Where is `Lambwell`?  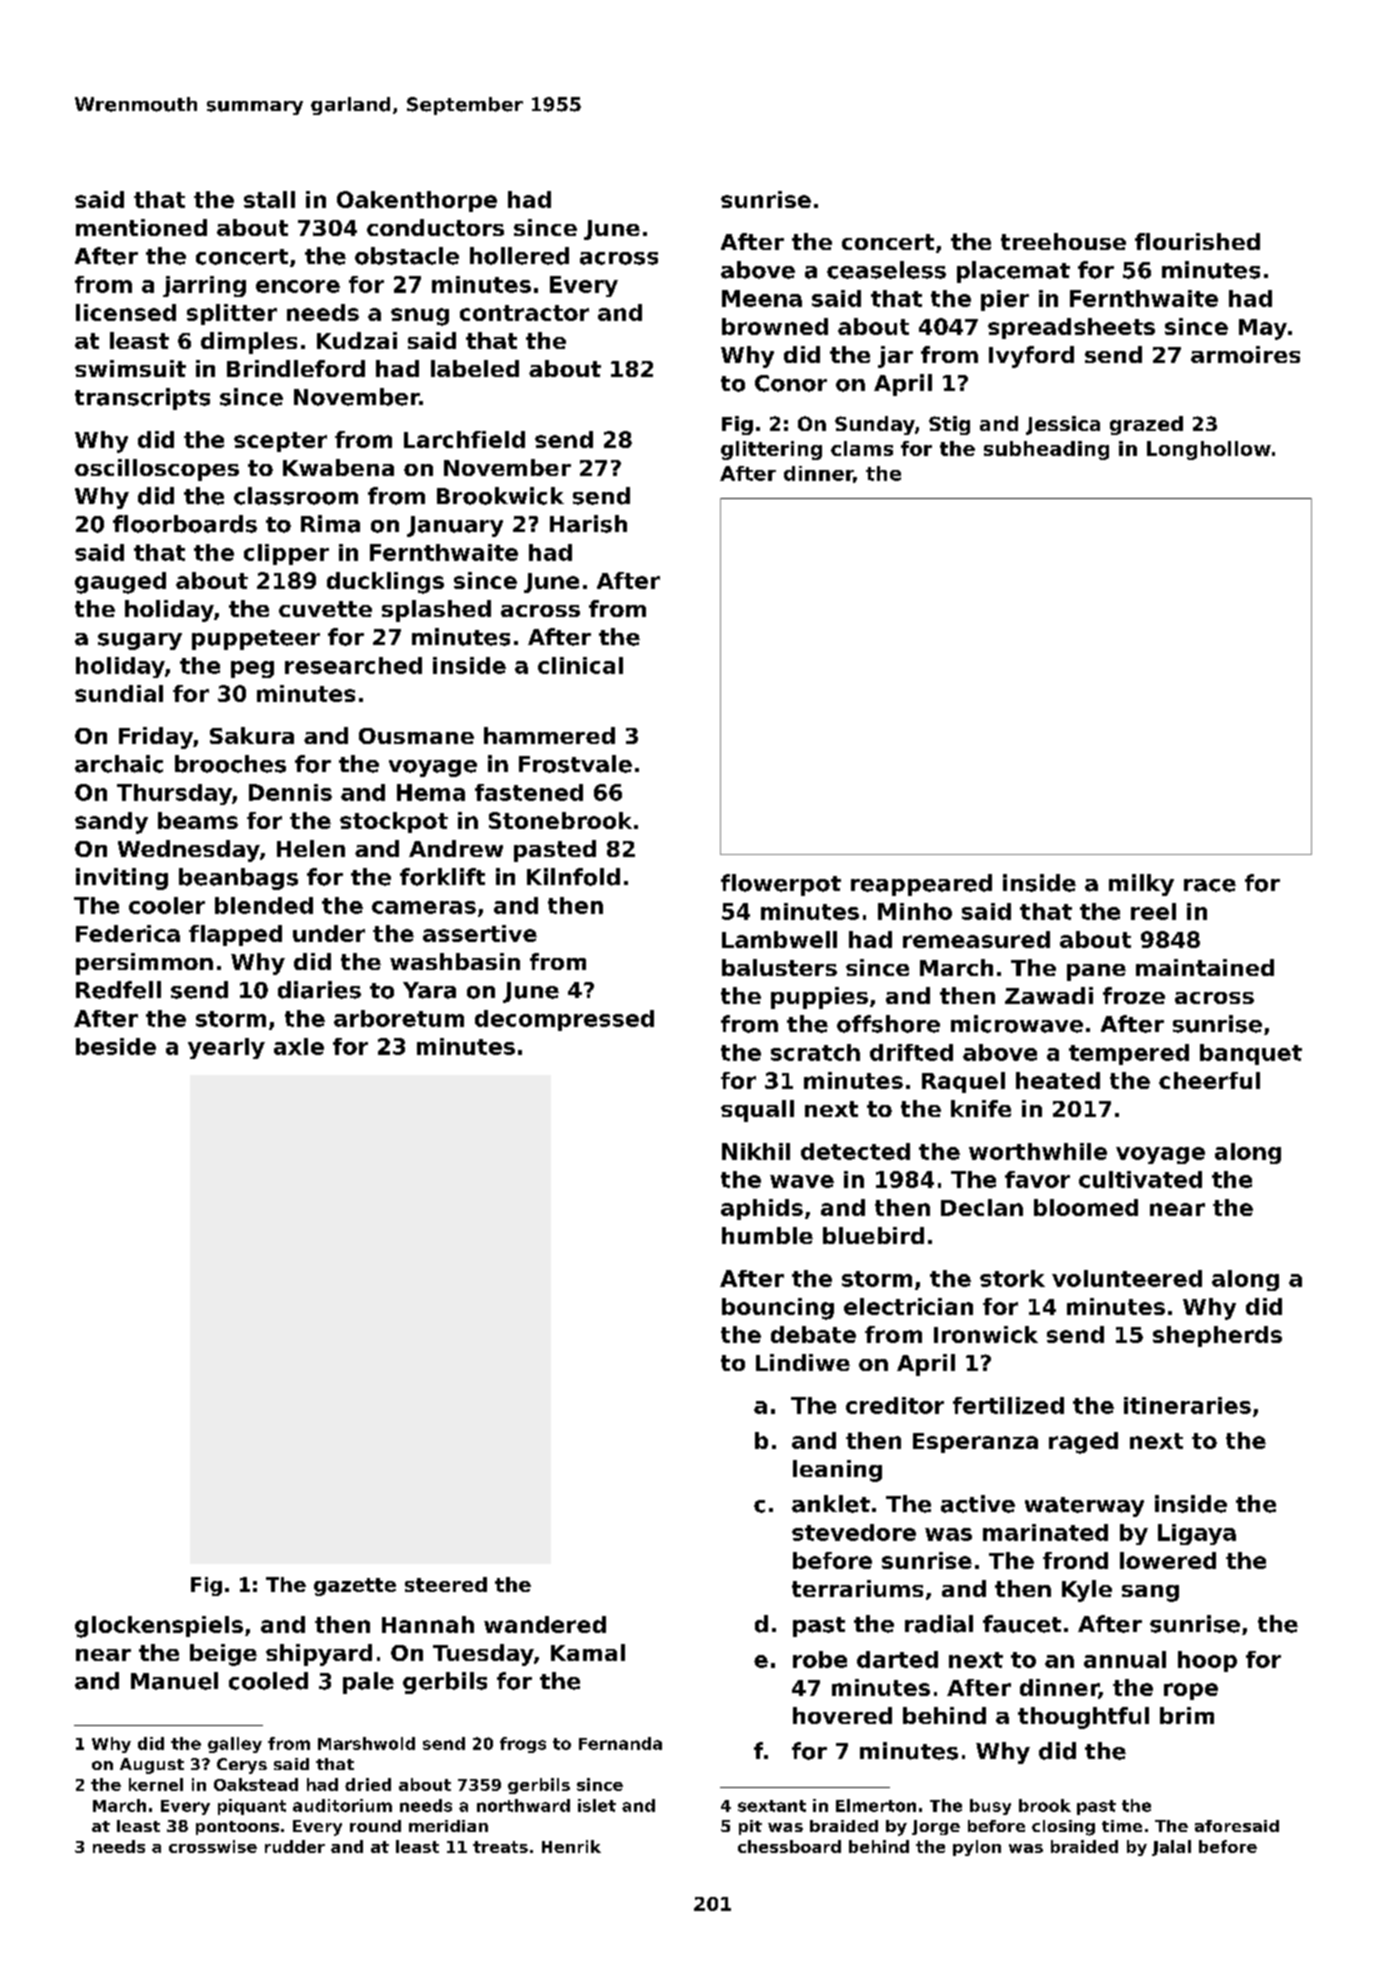 Lambwell is located at coordinates (779, 939).
